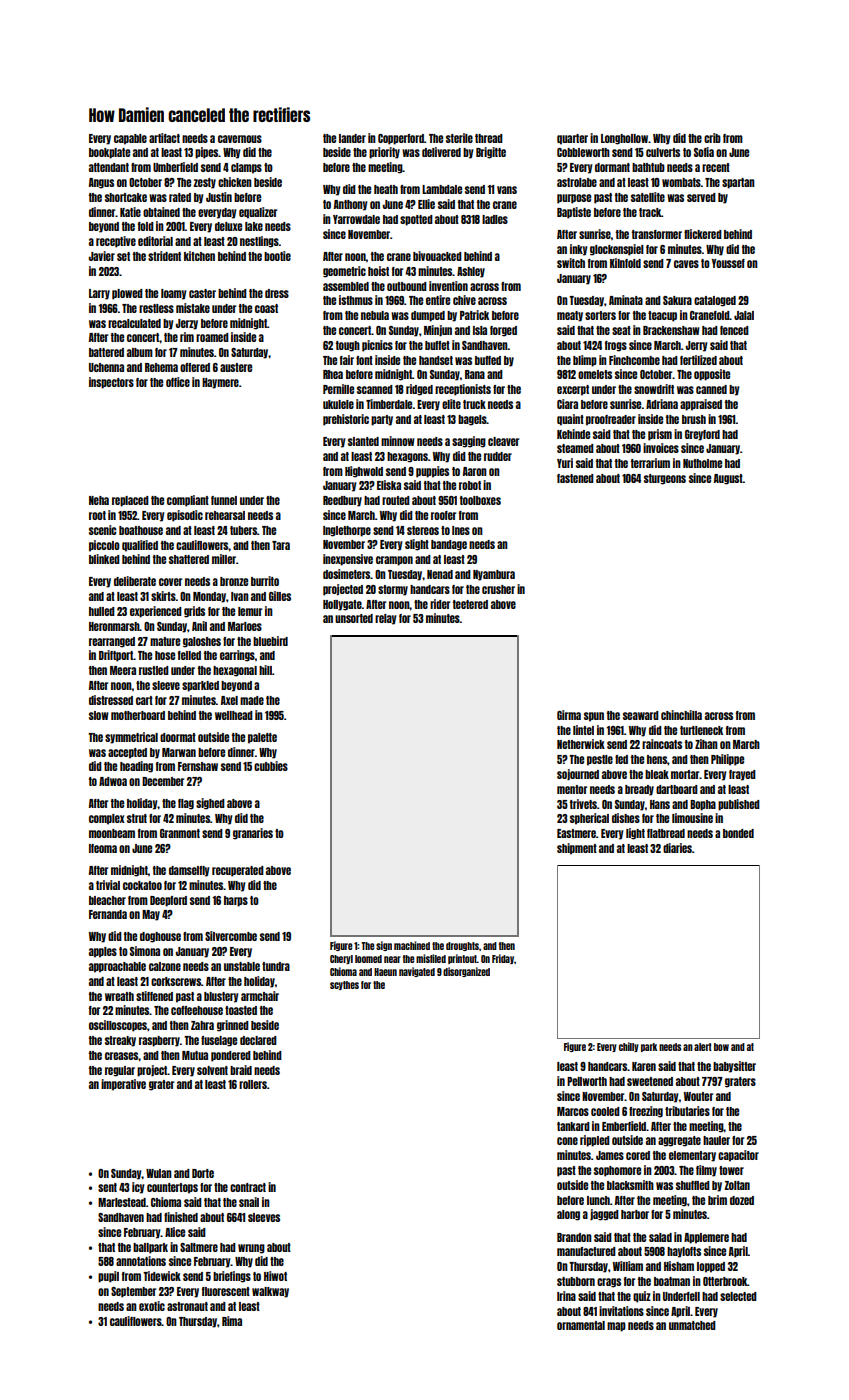 The width and height of the document is (849, 1400). Describe the element at coordinates (99, 500) in the document. I see `Neha` at that location.
